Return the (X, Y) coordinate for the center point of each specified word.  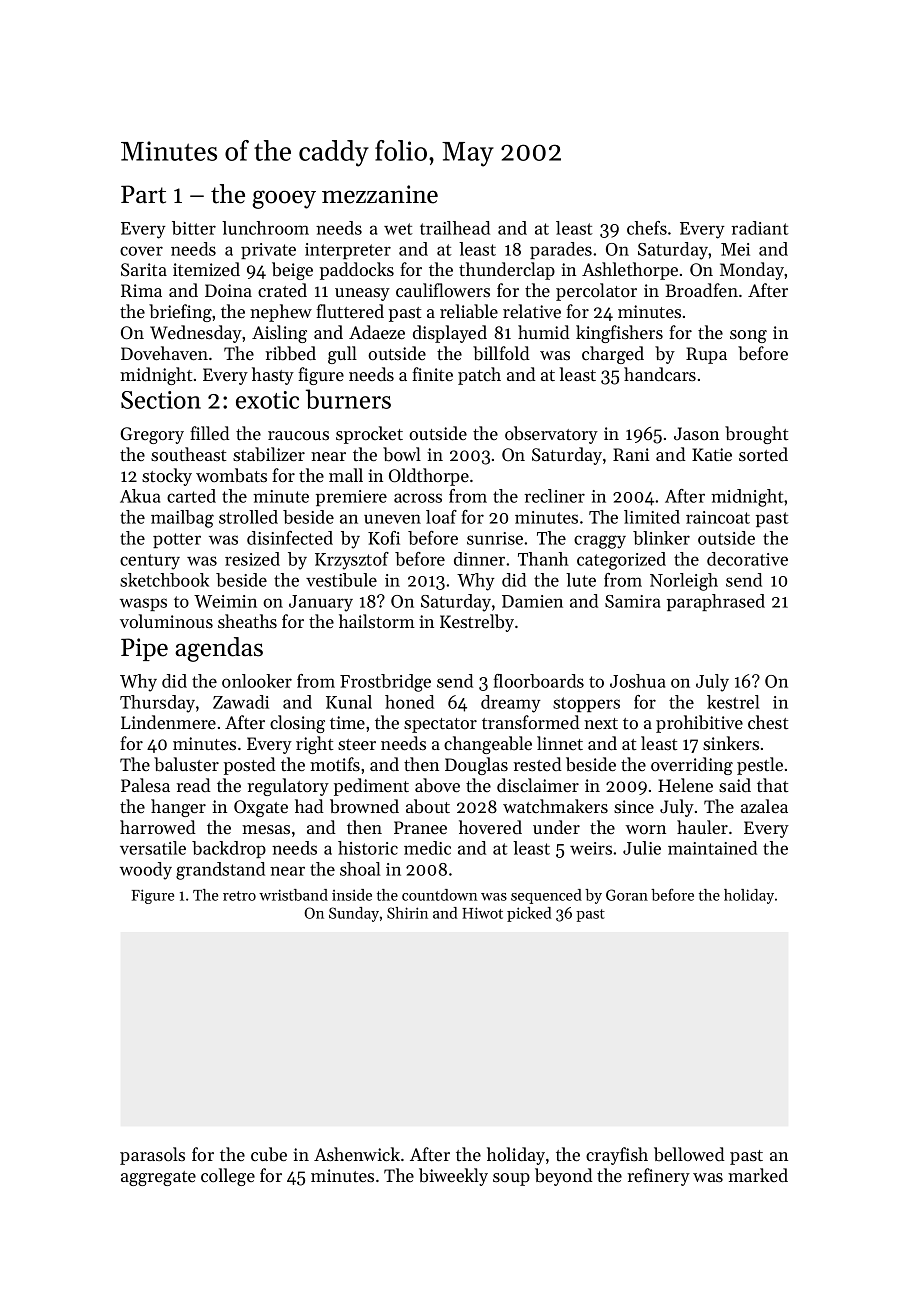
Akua (140, 496)
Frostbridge (385, 683)
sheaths (247, 621)
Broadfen (701, 290)
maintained (712, 848)
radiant (760, 228)
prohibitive (699, 724)
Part (143, 194)
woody (146, 871)
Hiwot (482, 913)
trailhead (455, 228)
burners (348, 399)
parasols (152, 1156)
